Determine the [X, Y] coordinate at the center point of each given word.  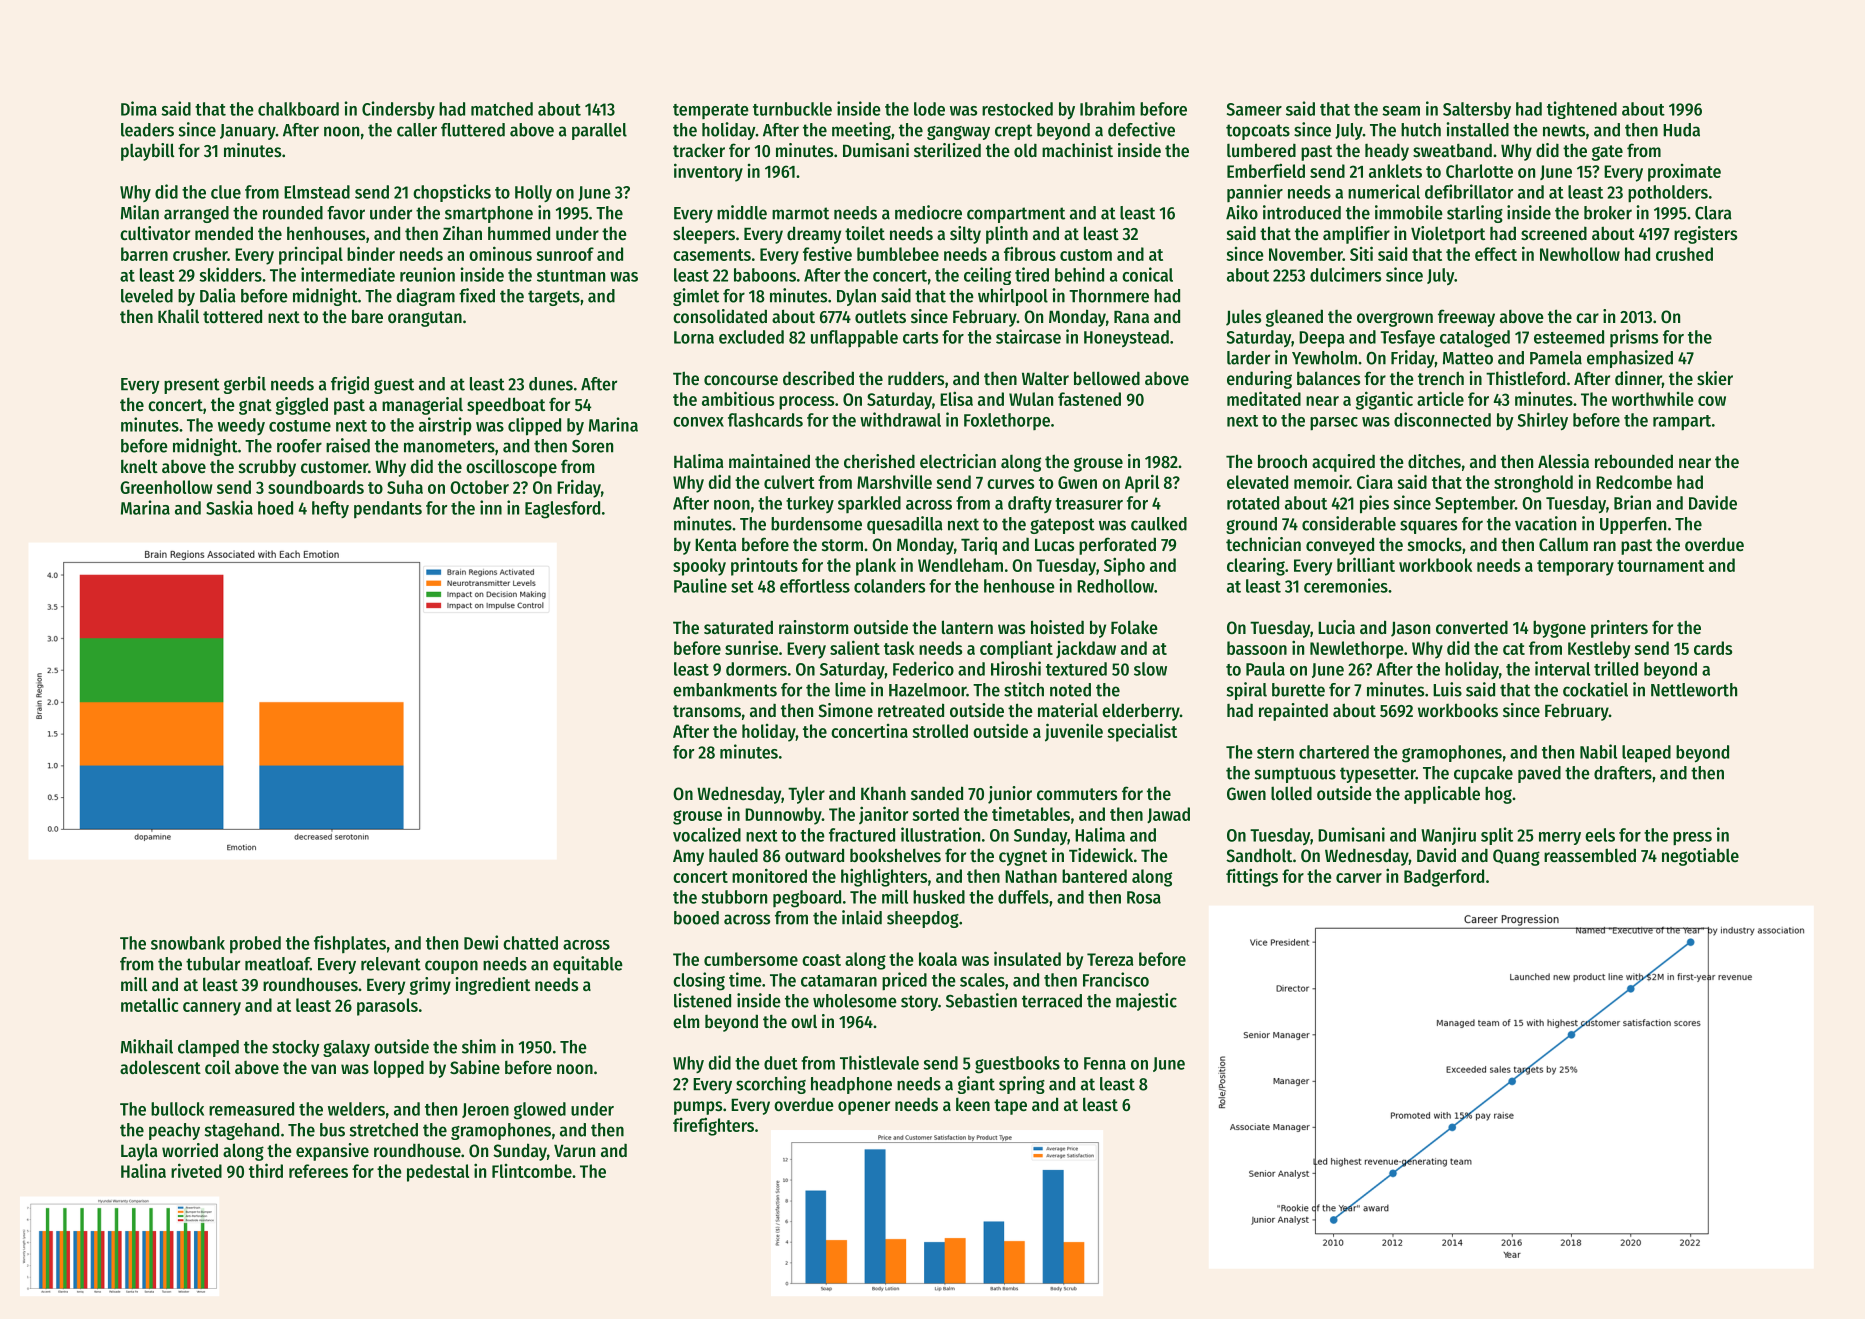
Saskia [229, 507]
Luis [1447, 689]
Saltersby [1477, 110]
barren [144, 254]
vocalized [707, 834]
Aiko [1242, 212]
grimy [430, 986]
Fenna [1105, 1063]
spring [1022, 1085]
